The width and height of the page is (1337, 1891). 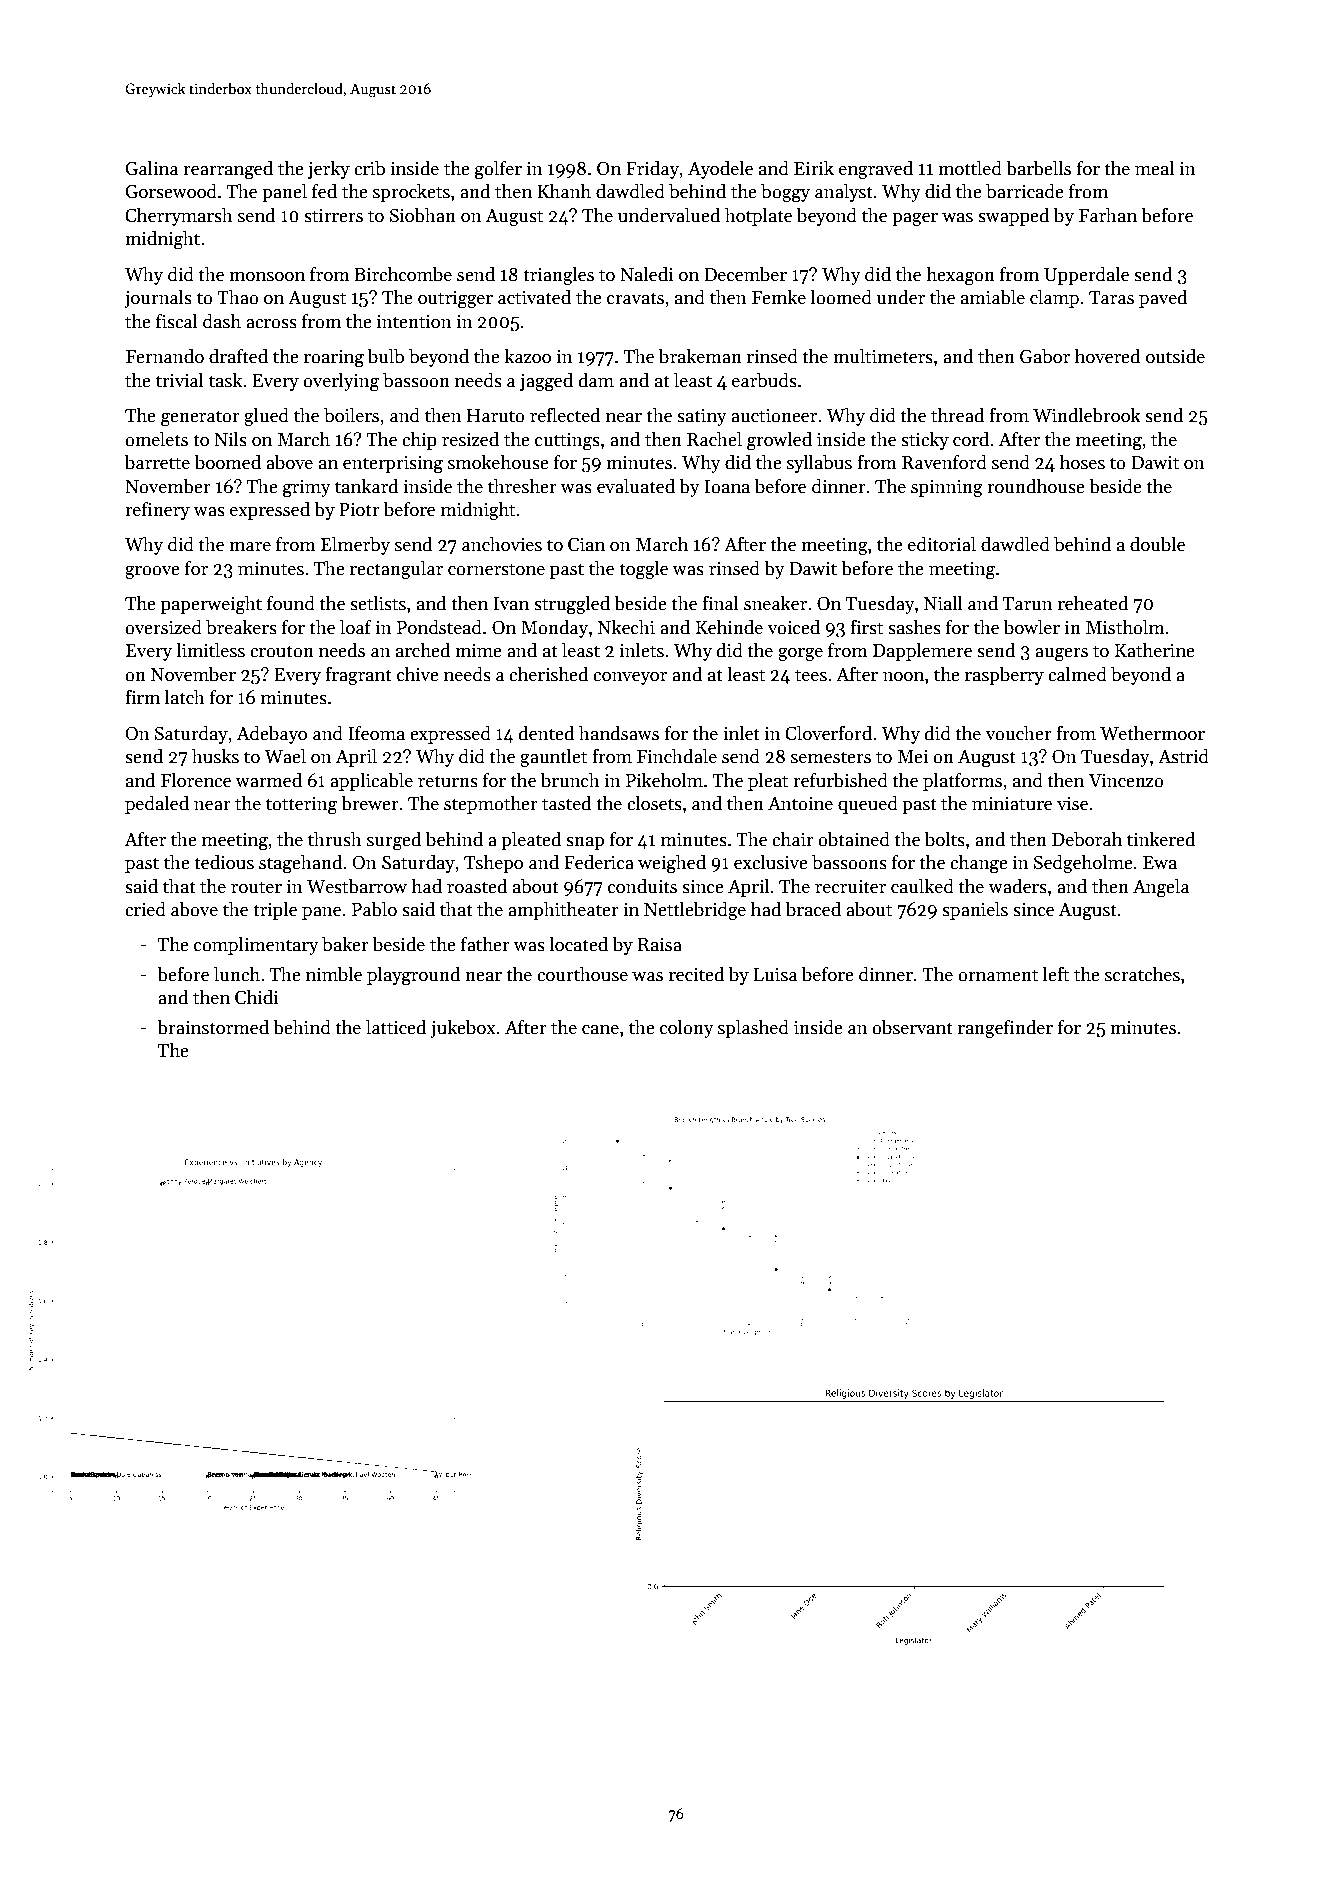 What do you see at coordinates (585, 843) in the page?
I see `snap` at bounding box center [585, 843].
